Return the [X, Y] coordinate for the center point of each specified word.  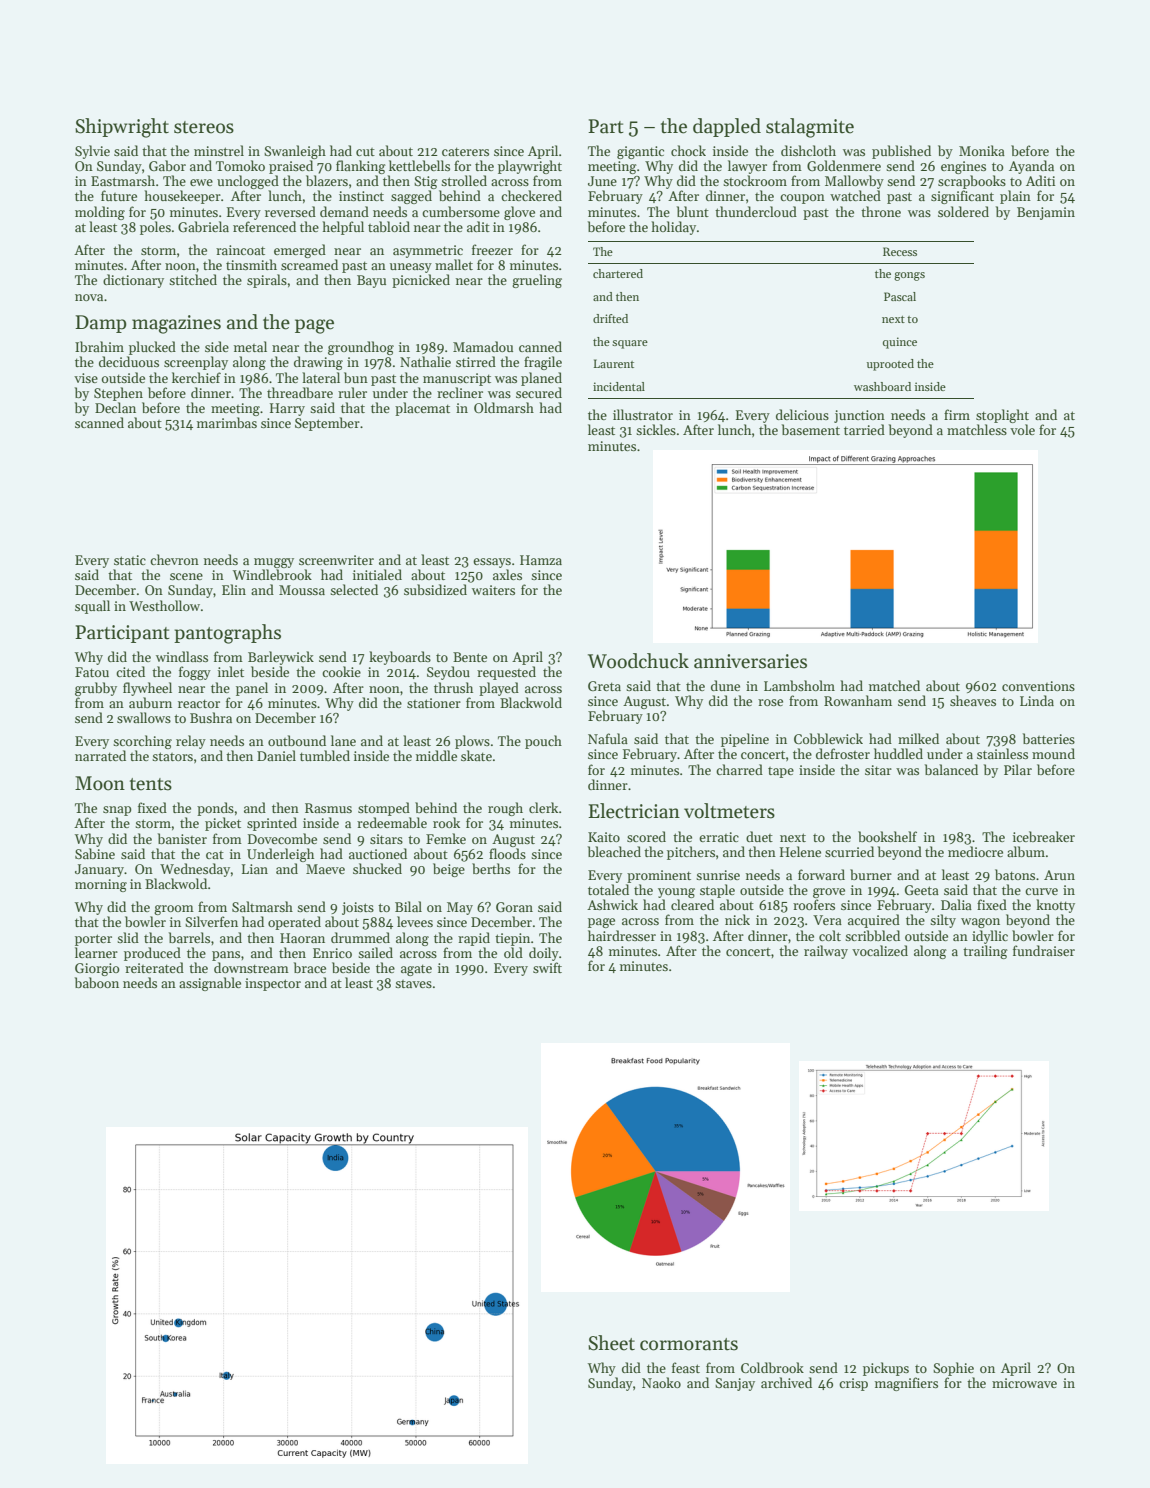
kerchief [196, 377]
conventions [1038, 686]
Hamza [541, 560]
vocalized [880, 950]
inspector [273, 984]
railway [826, 952]
